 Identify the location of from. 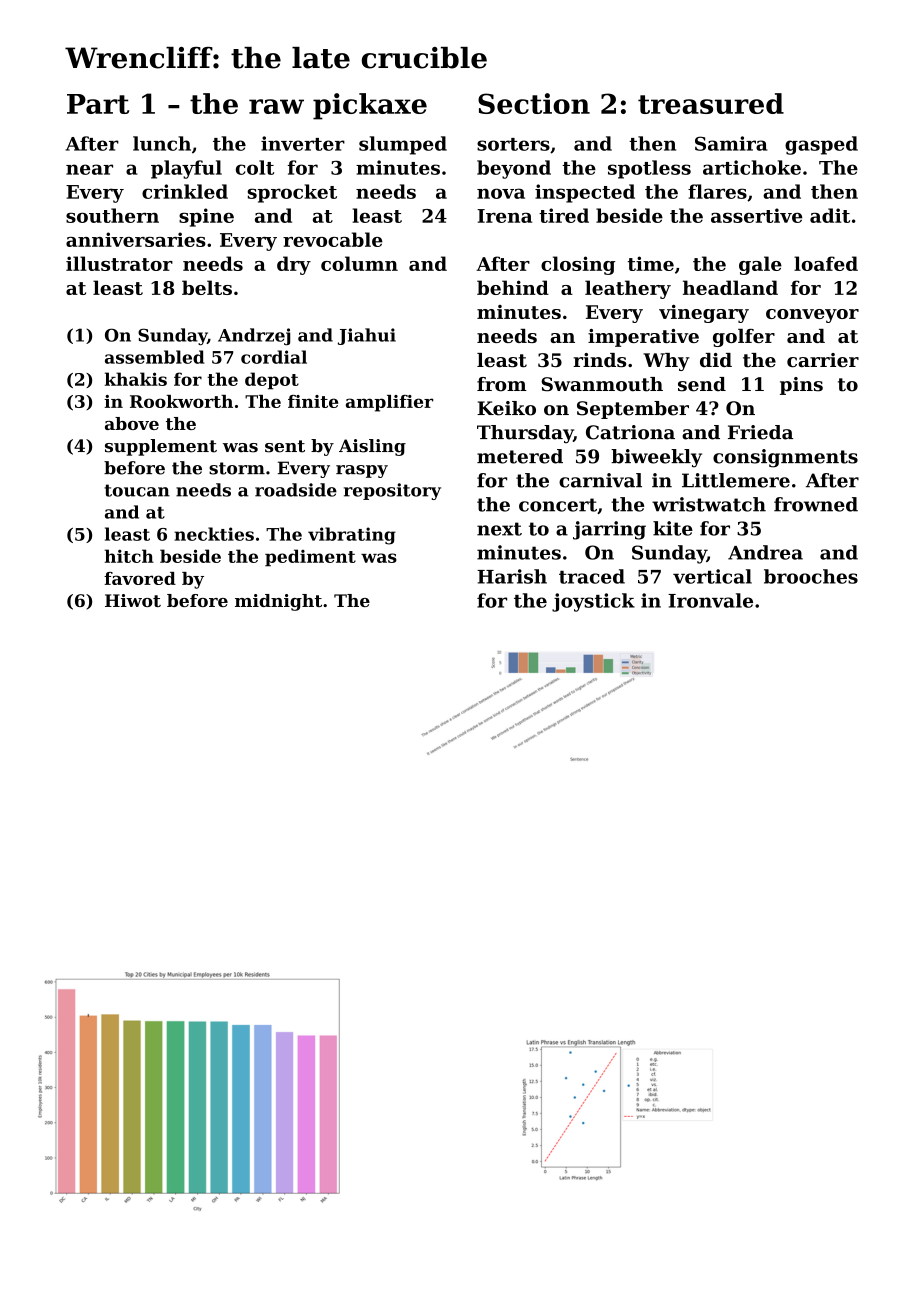
(502, 384).
